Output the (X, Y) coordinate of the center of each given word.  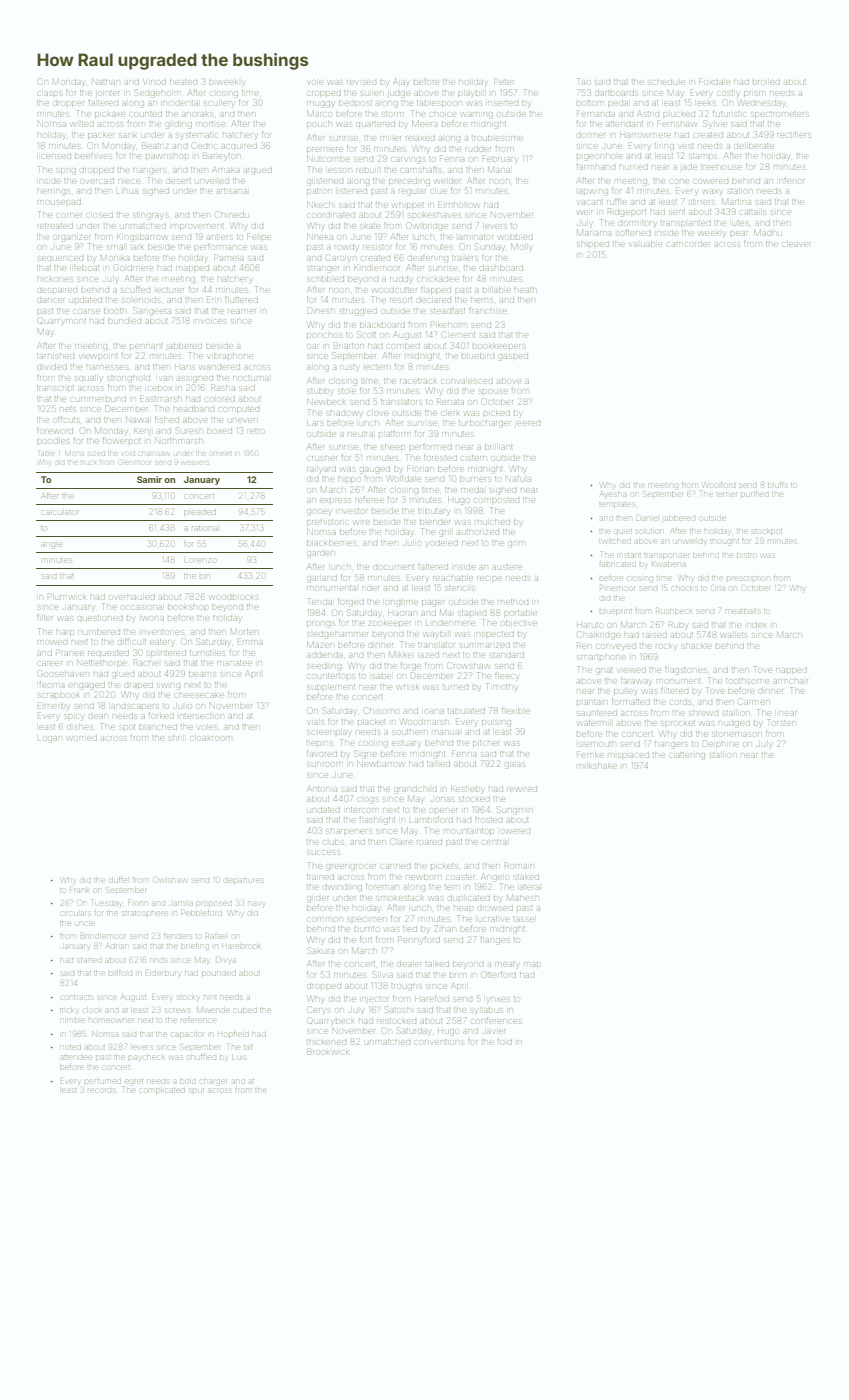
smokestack (399, 898)
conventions (439, 1042)
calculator (60, 512)
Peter (504, 81)
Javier (495, 1031)
